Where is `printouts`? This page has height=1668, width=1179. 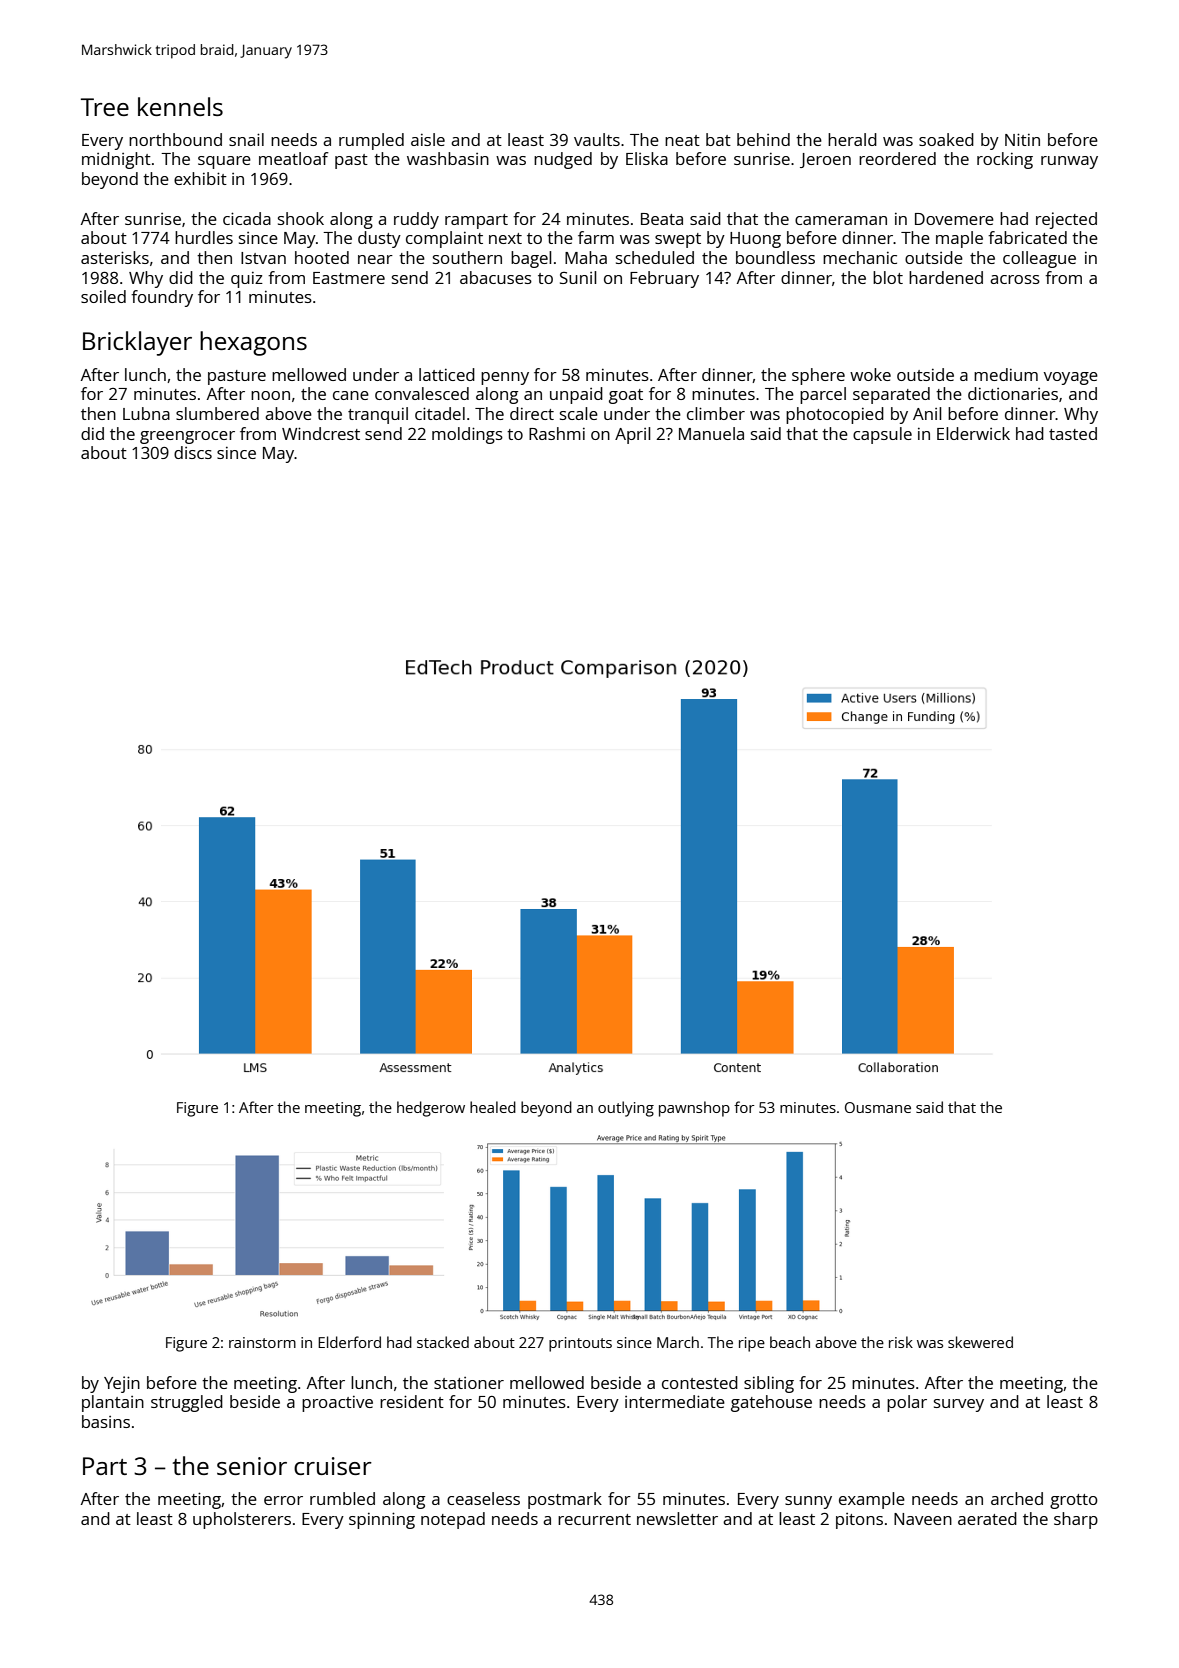 printouts is located at coordinates (580, 1344).
